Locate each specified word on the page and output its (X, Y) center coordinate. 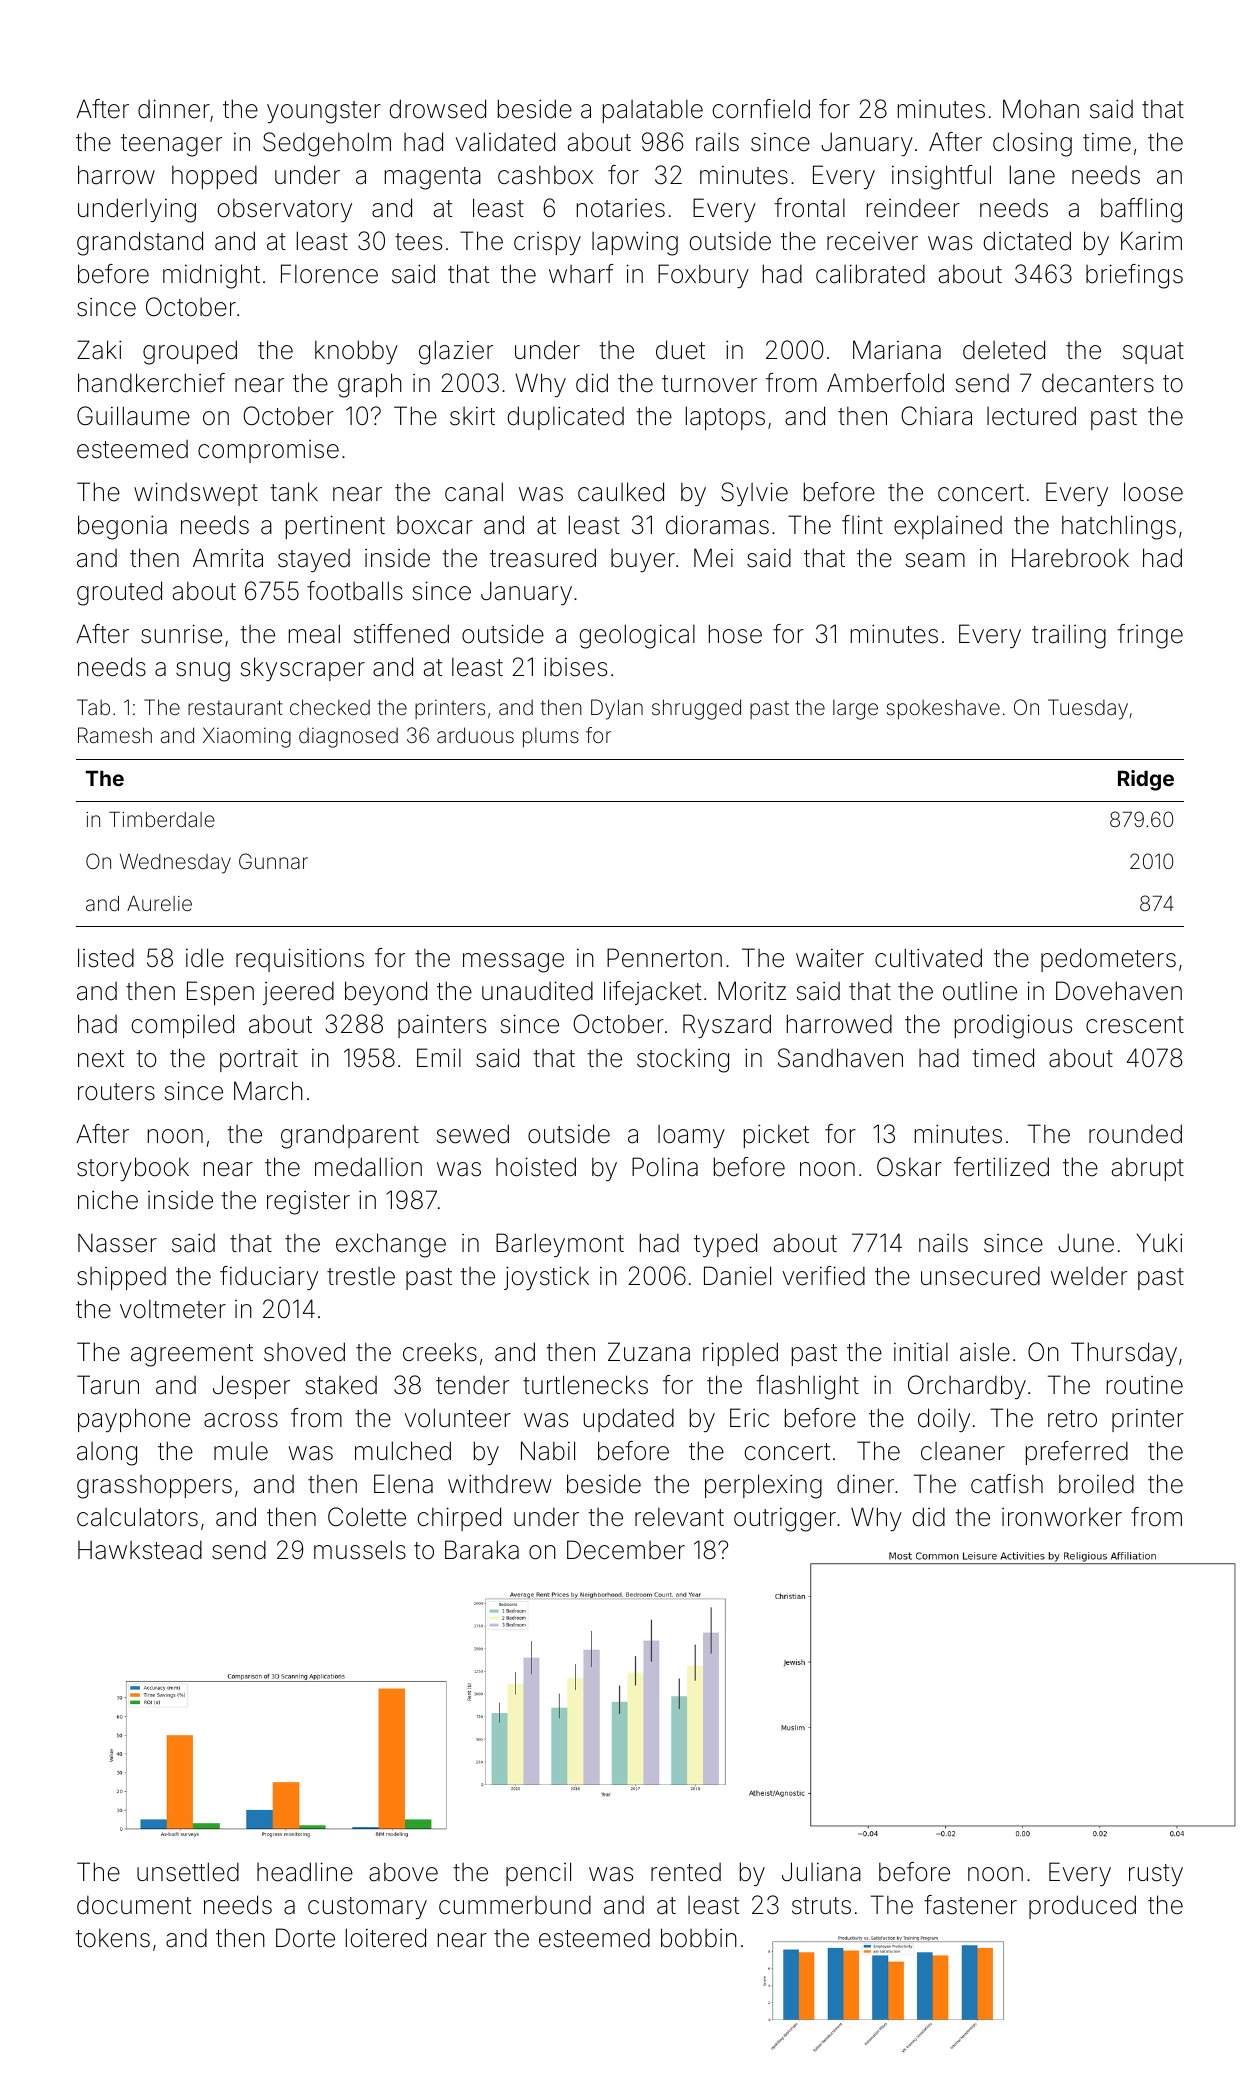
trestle (361, 1276)
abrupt (1148, 1169)
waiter (830, 958)
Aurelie (159, 903)
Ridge (1146, 780)
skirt (472, 416)
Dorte (305, 1938)
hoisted (536, 1167)
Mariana (897, 350)
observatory (285, 210)
